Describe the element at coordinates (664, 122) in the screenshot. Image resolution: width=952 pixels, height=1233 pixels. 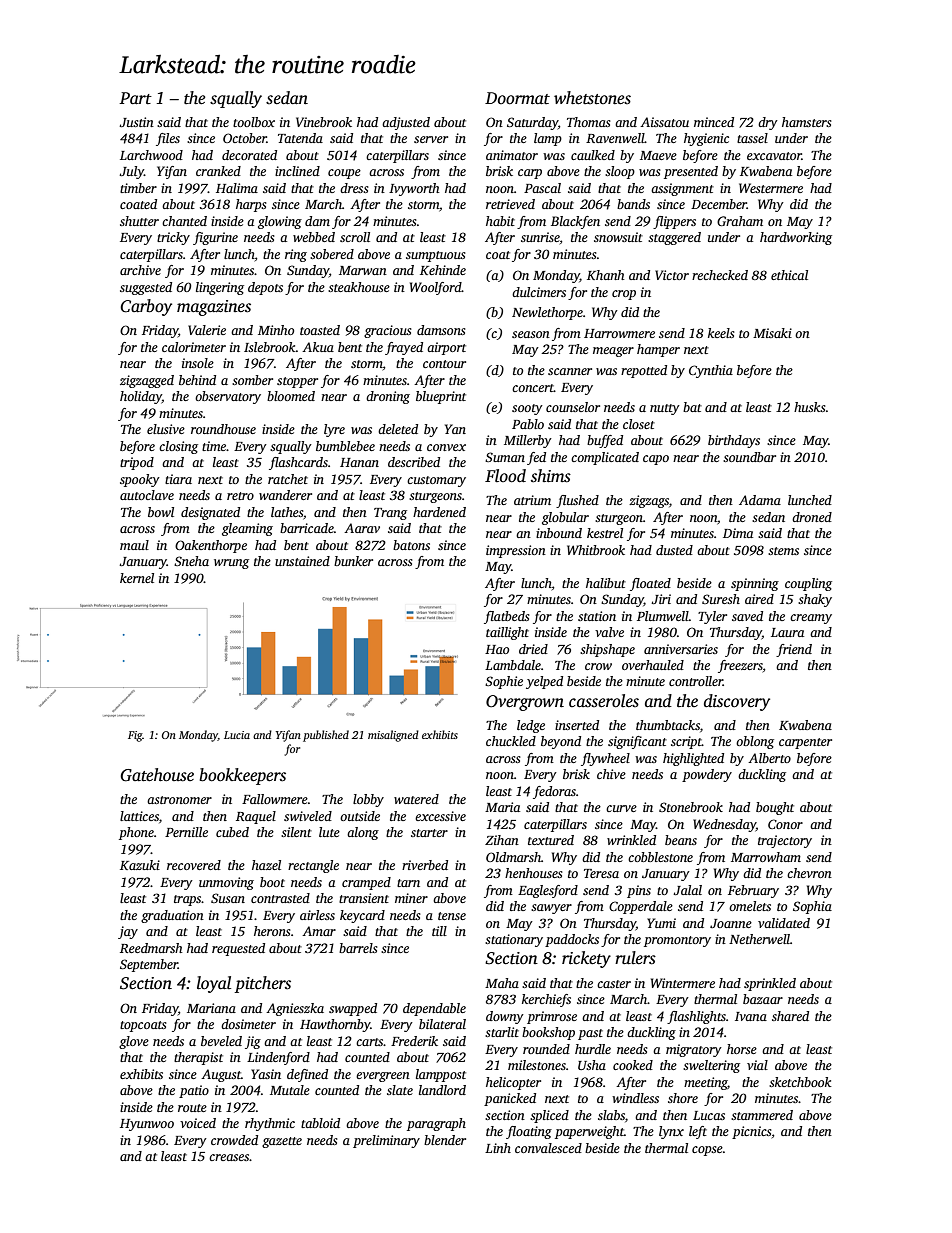
I see `Aissatou` at that location.
